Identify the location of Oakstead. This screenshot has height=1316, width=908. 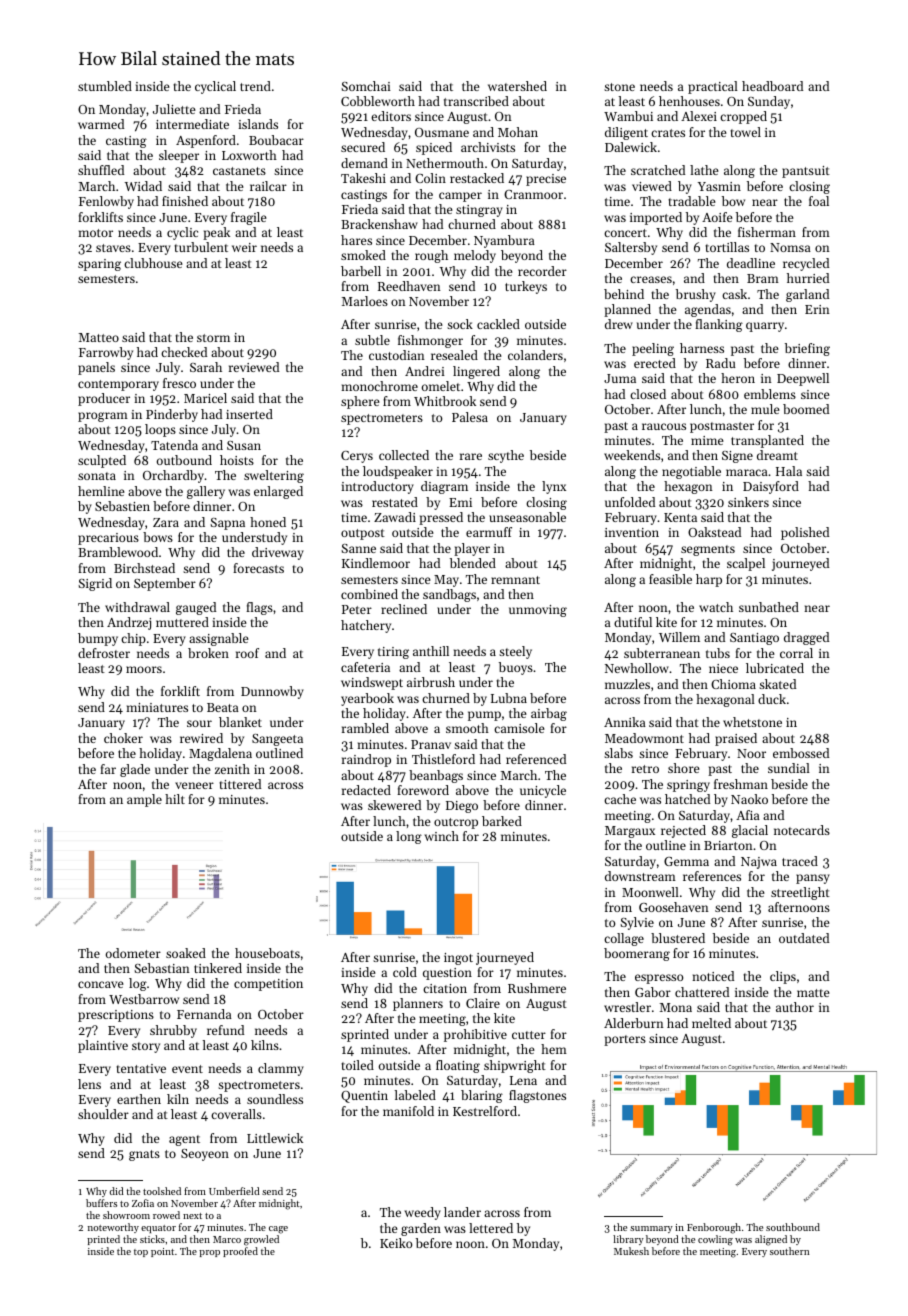
(714, 532).
